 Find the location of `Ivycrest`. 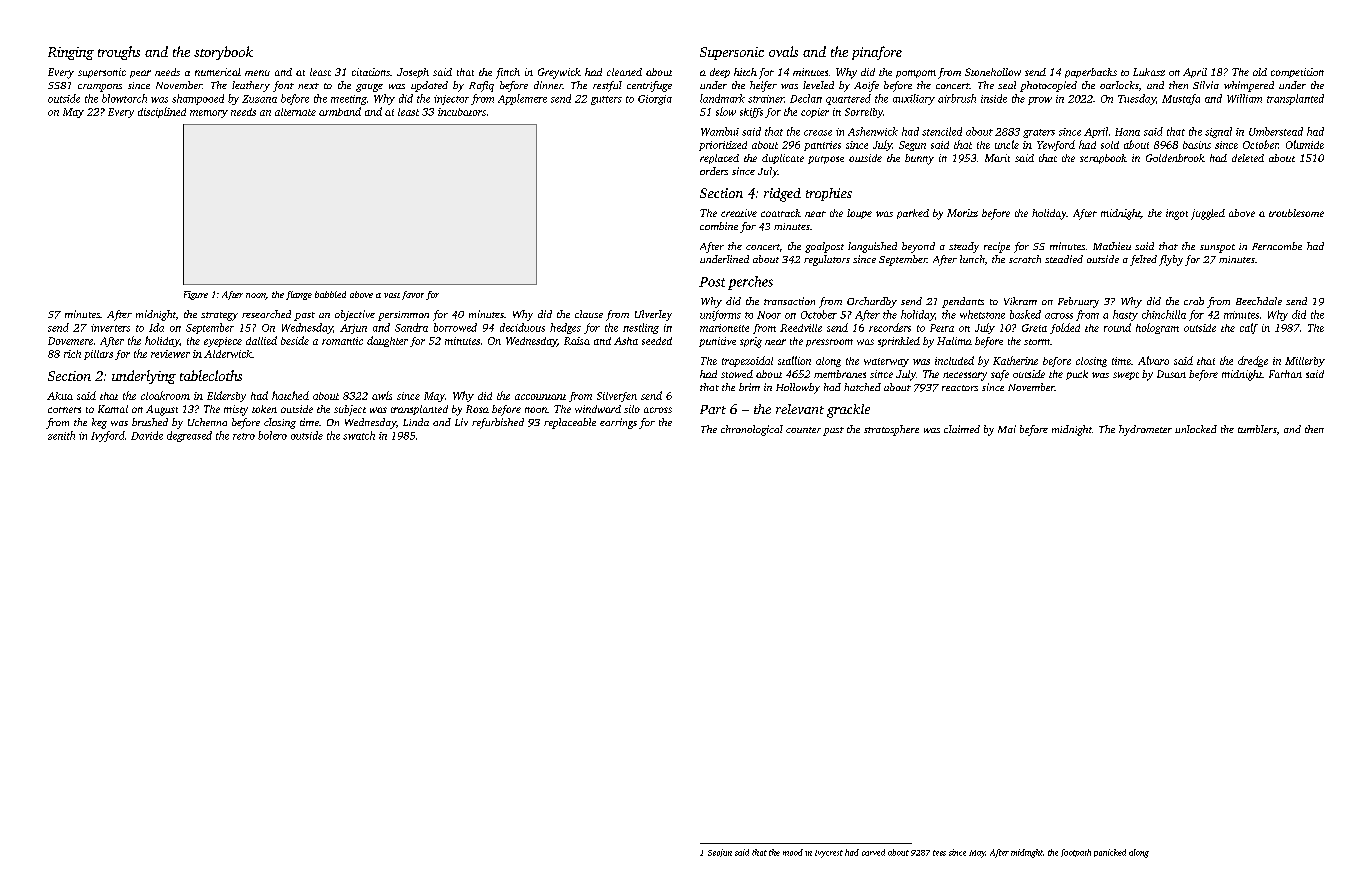

Ivycrest is located at coordinates (829, 854).
